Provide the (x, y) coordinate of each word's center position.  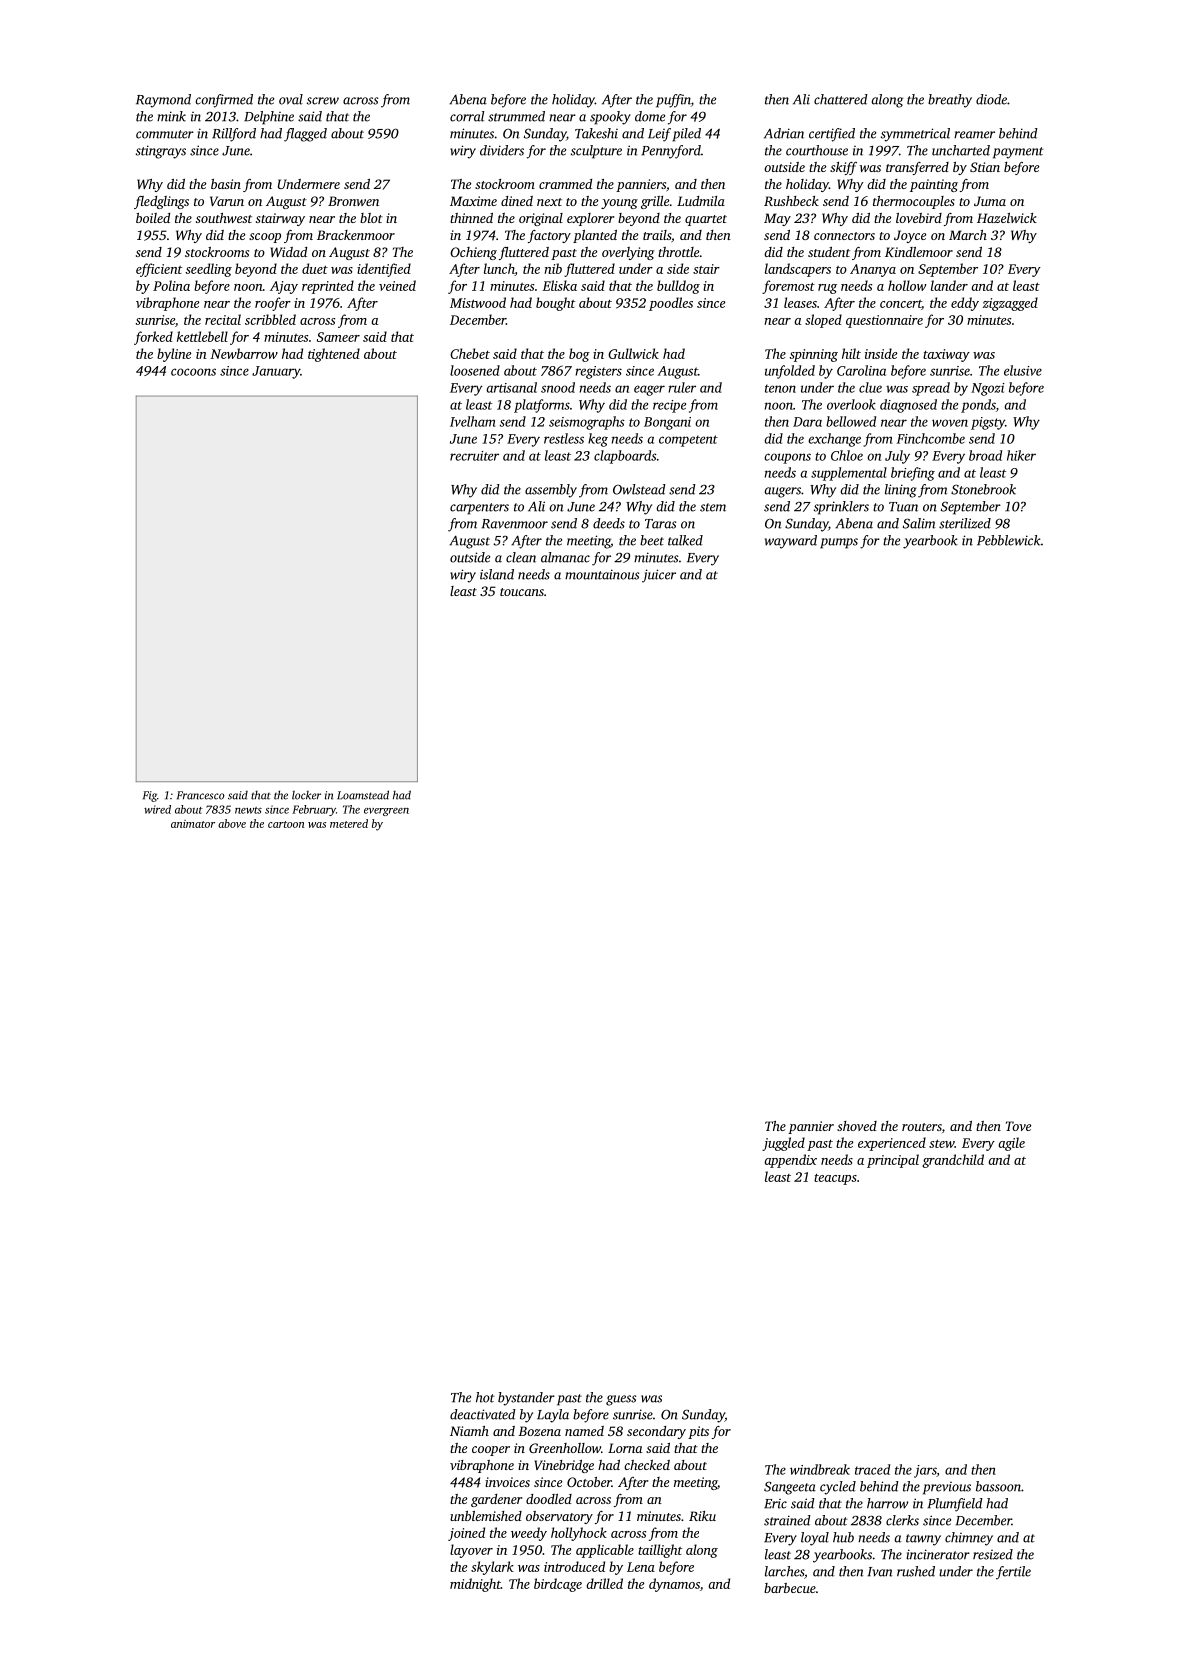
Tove (1018, 1126)
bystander (526, 1399)
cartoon (286, 824)
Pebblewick (1009, 540)
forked (153, 338)
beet (652, 540)
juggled (783, 1144)
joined (466, 1534)
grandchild (953, 1161)
